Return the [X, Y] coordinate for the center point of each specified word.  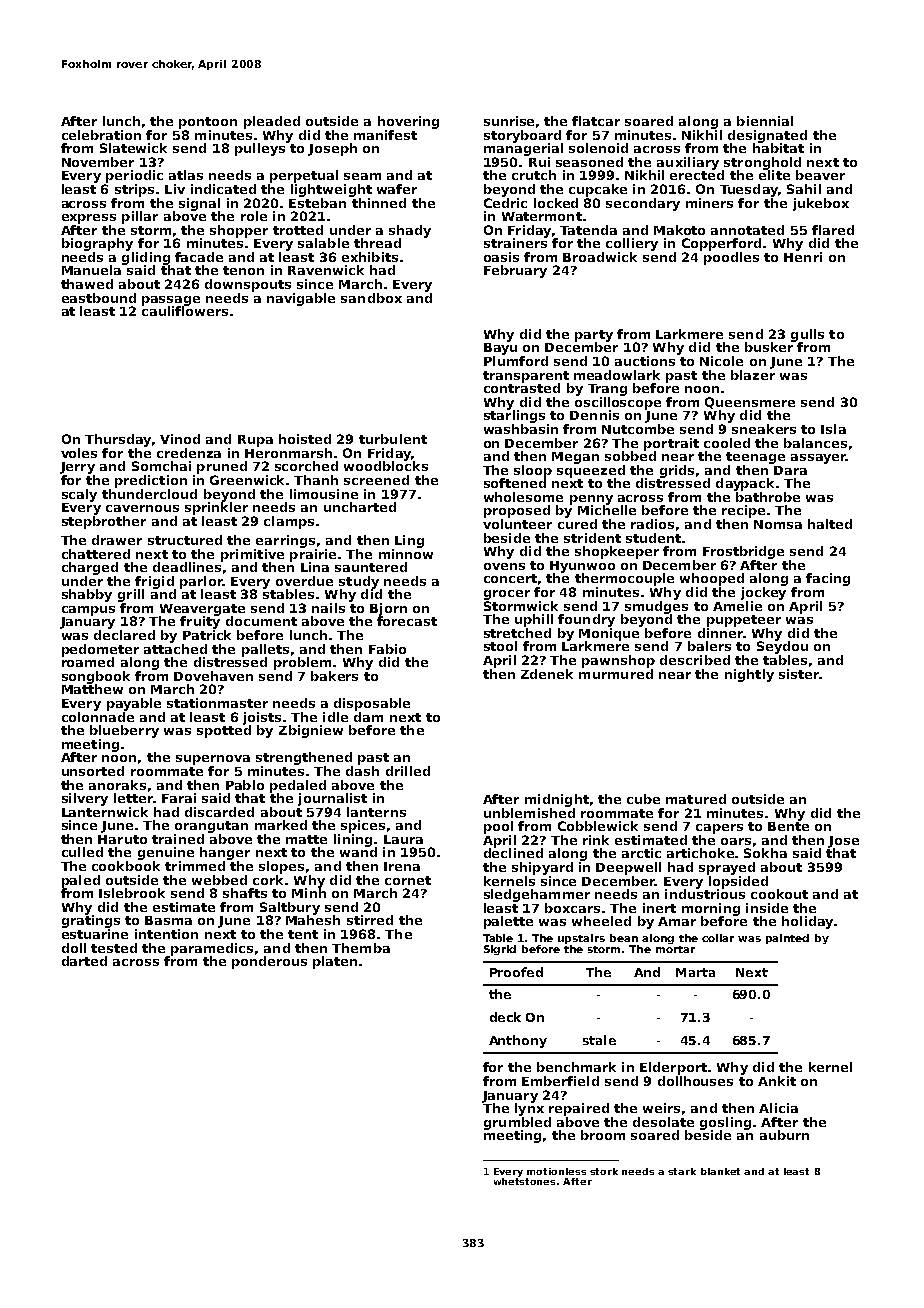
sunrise [509, 121]
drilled [408, 771]
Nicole [721, 361]
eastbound [99, 298]
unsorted [93, 771]
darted [84, 961]
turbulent [393, 439]
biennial [765, 121]
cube [643, 799]
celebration [101, 135]
